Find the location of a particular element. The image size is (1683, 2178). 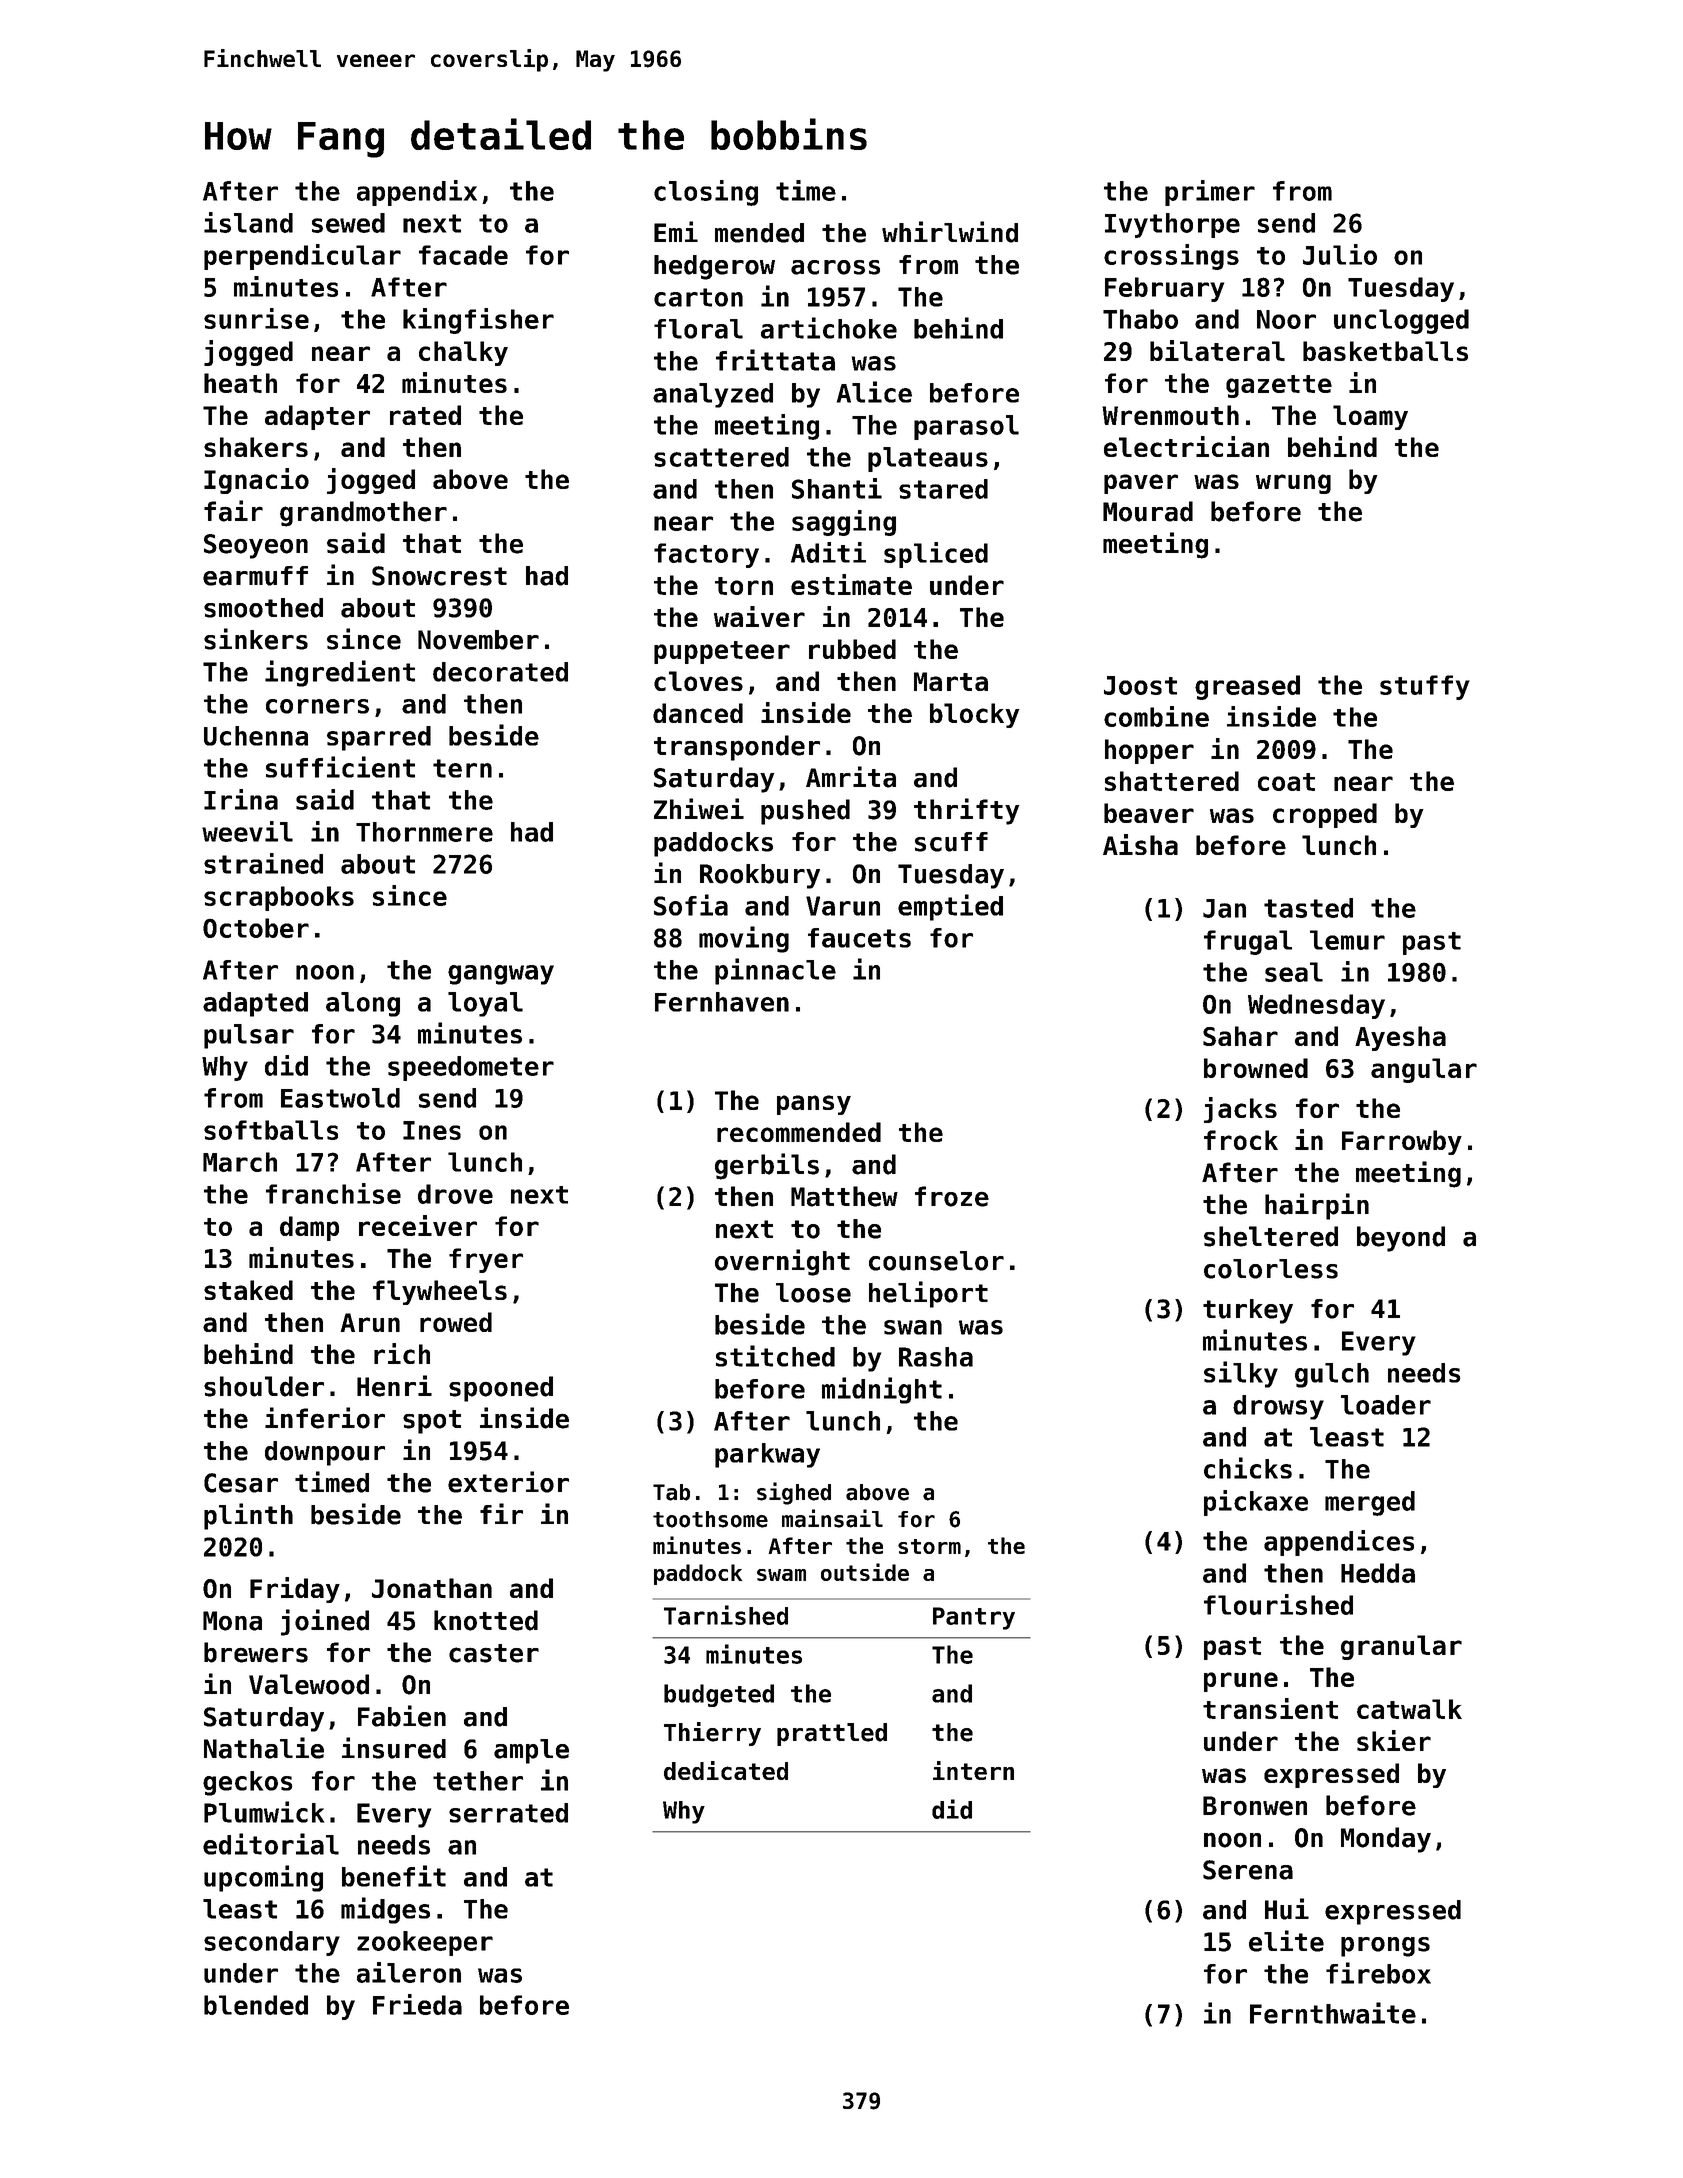

firebox is located at coordinates (1378, 1973).
